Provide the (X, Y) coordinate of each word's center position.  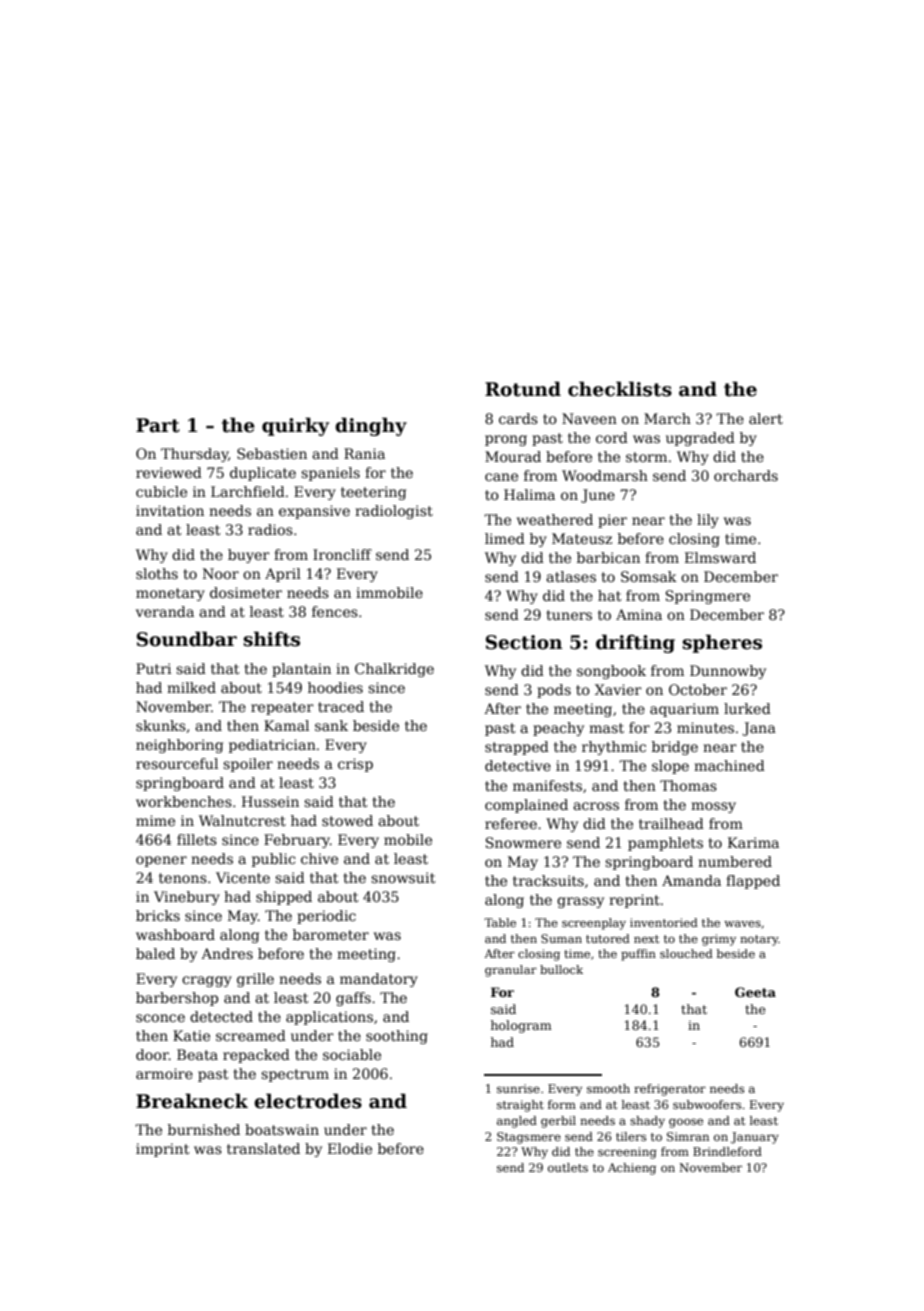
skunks (161, 725)
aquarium (684, 710)
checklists (620, 389)
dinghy (371, 426)
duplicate (263, 474)
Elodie (350, 1148)
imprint (163, 1150)
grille (255, 980)
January (755, 1138)
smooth (608, 1088)
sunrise (518, 1088)
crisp (355, 765)
